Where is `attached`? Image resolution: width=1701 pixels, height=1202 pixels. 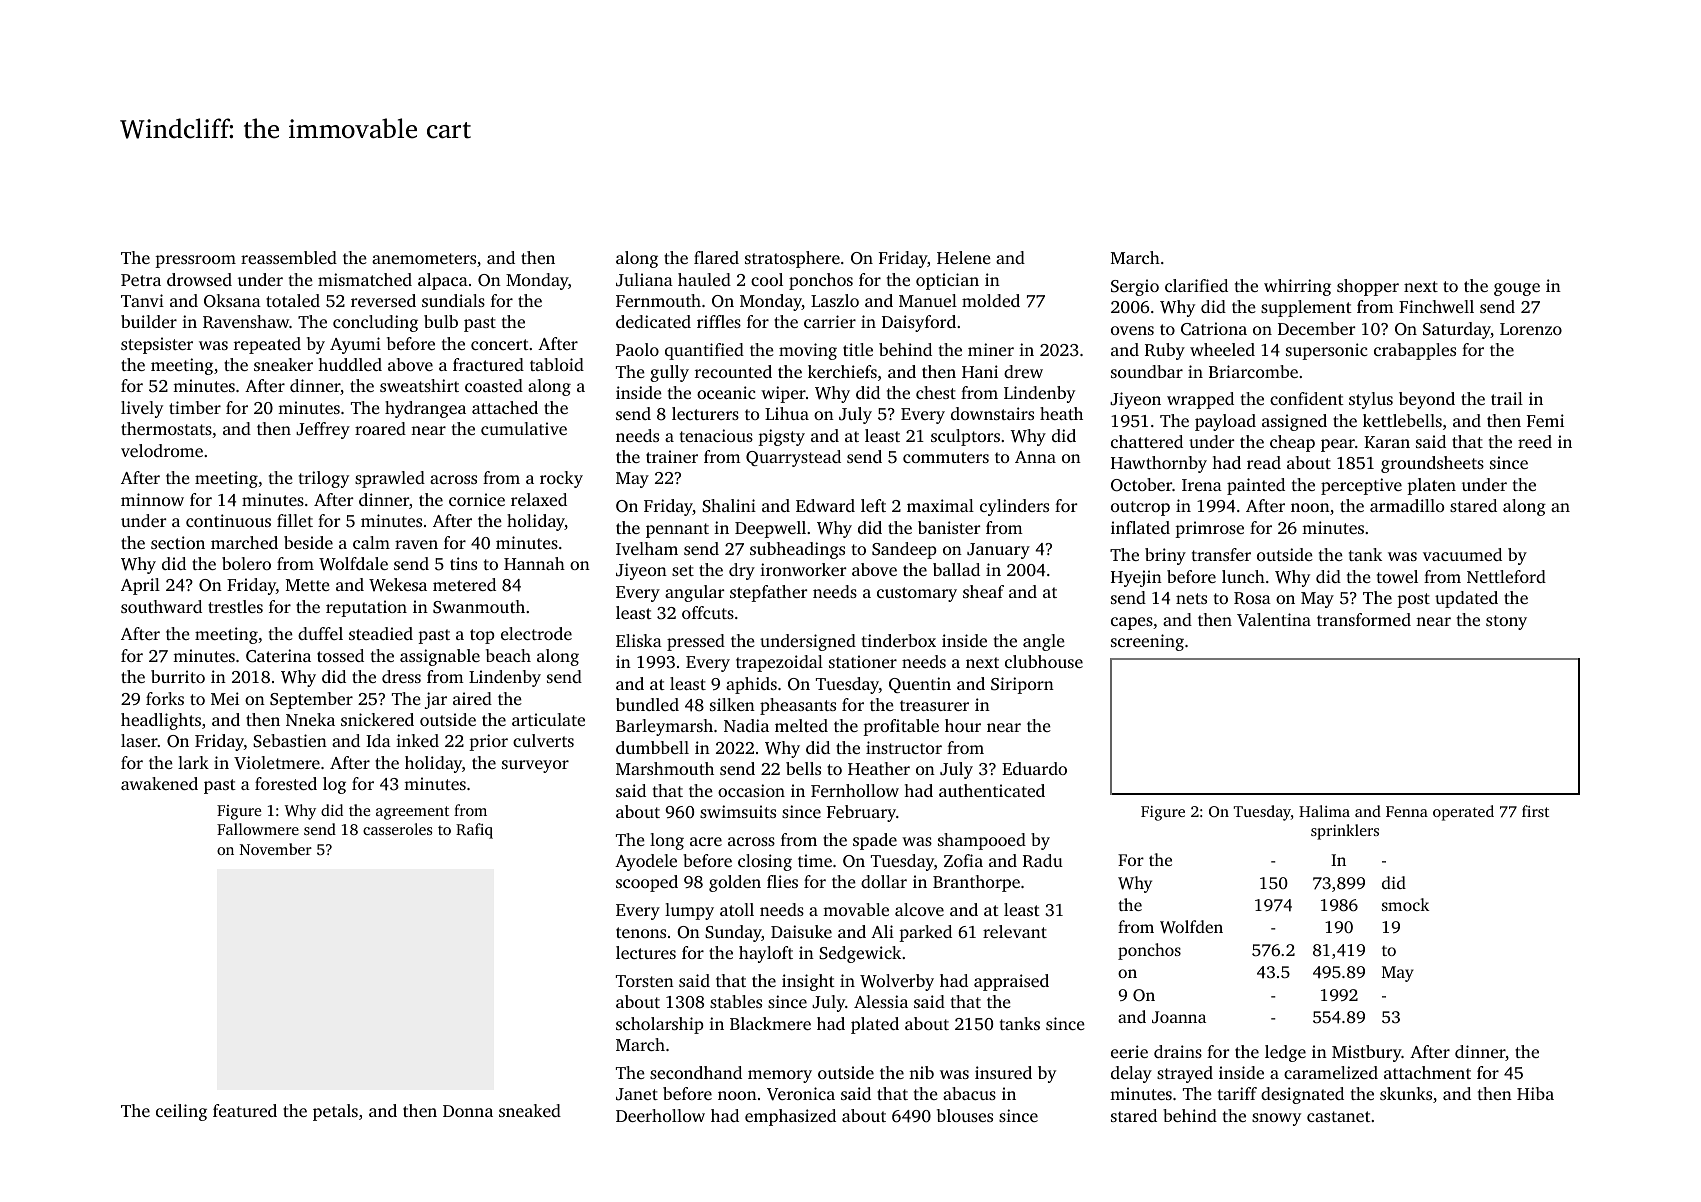 attached is located at coordinates (505, 407).
